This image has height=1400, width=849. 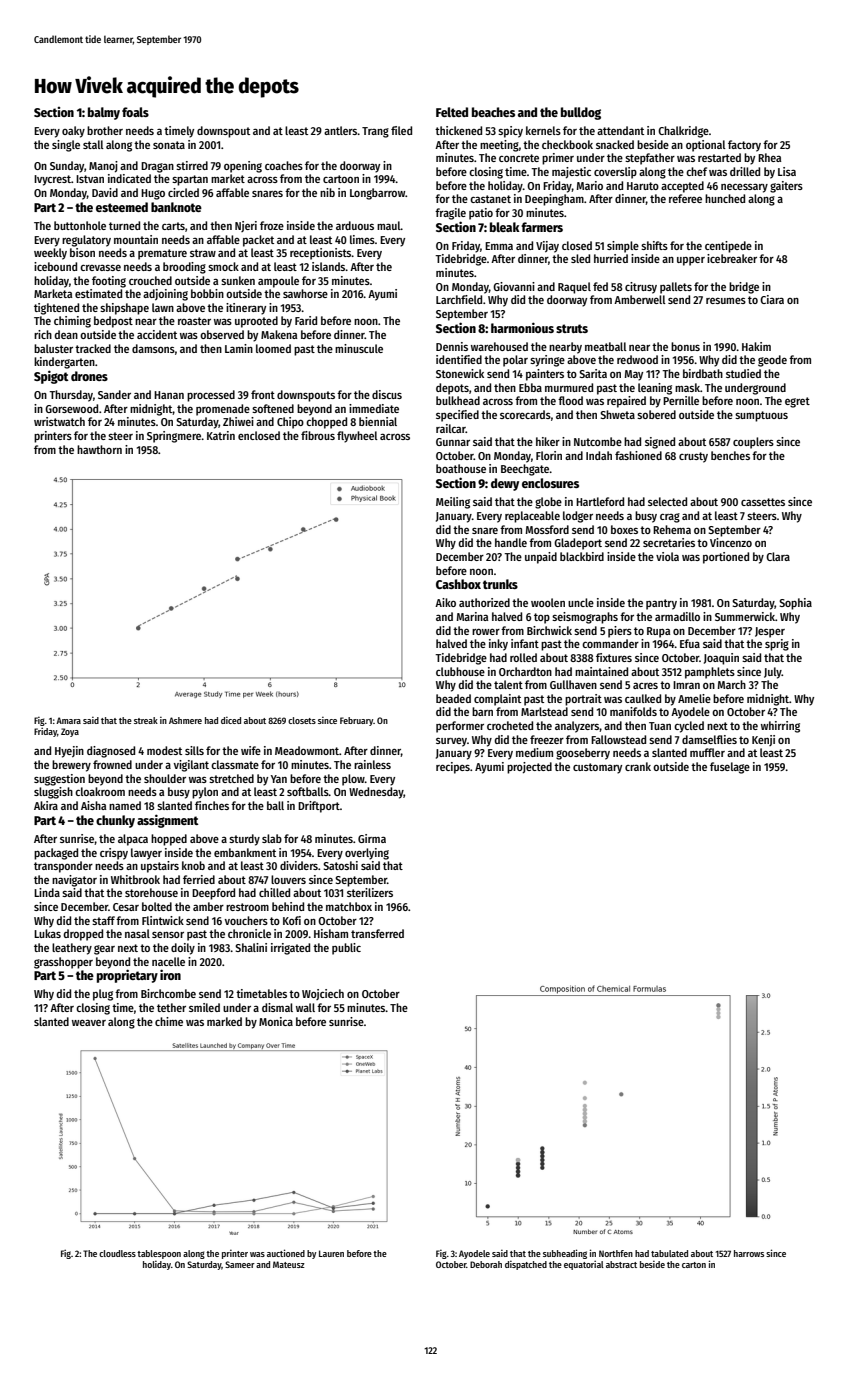 I want to click on Katrin, so click(x=221, y=435).
